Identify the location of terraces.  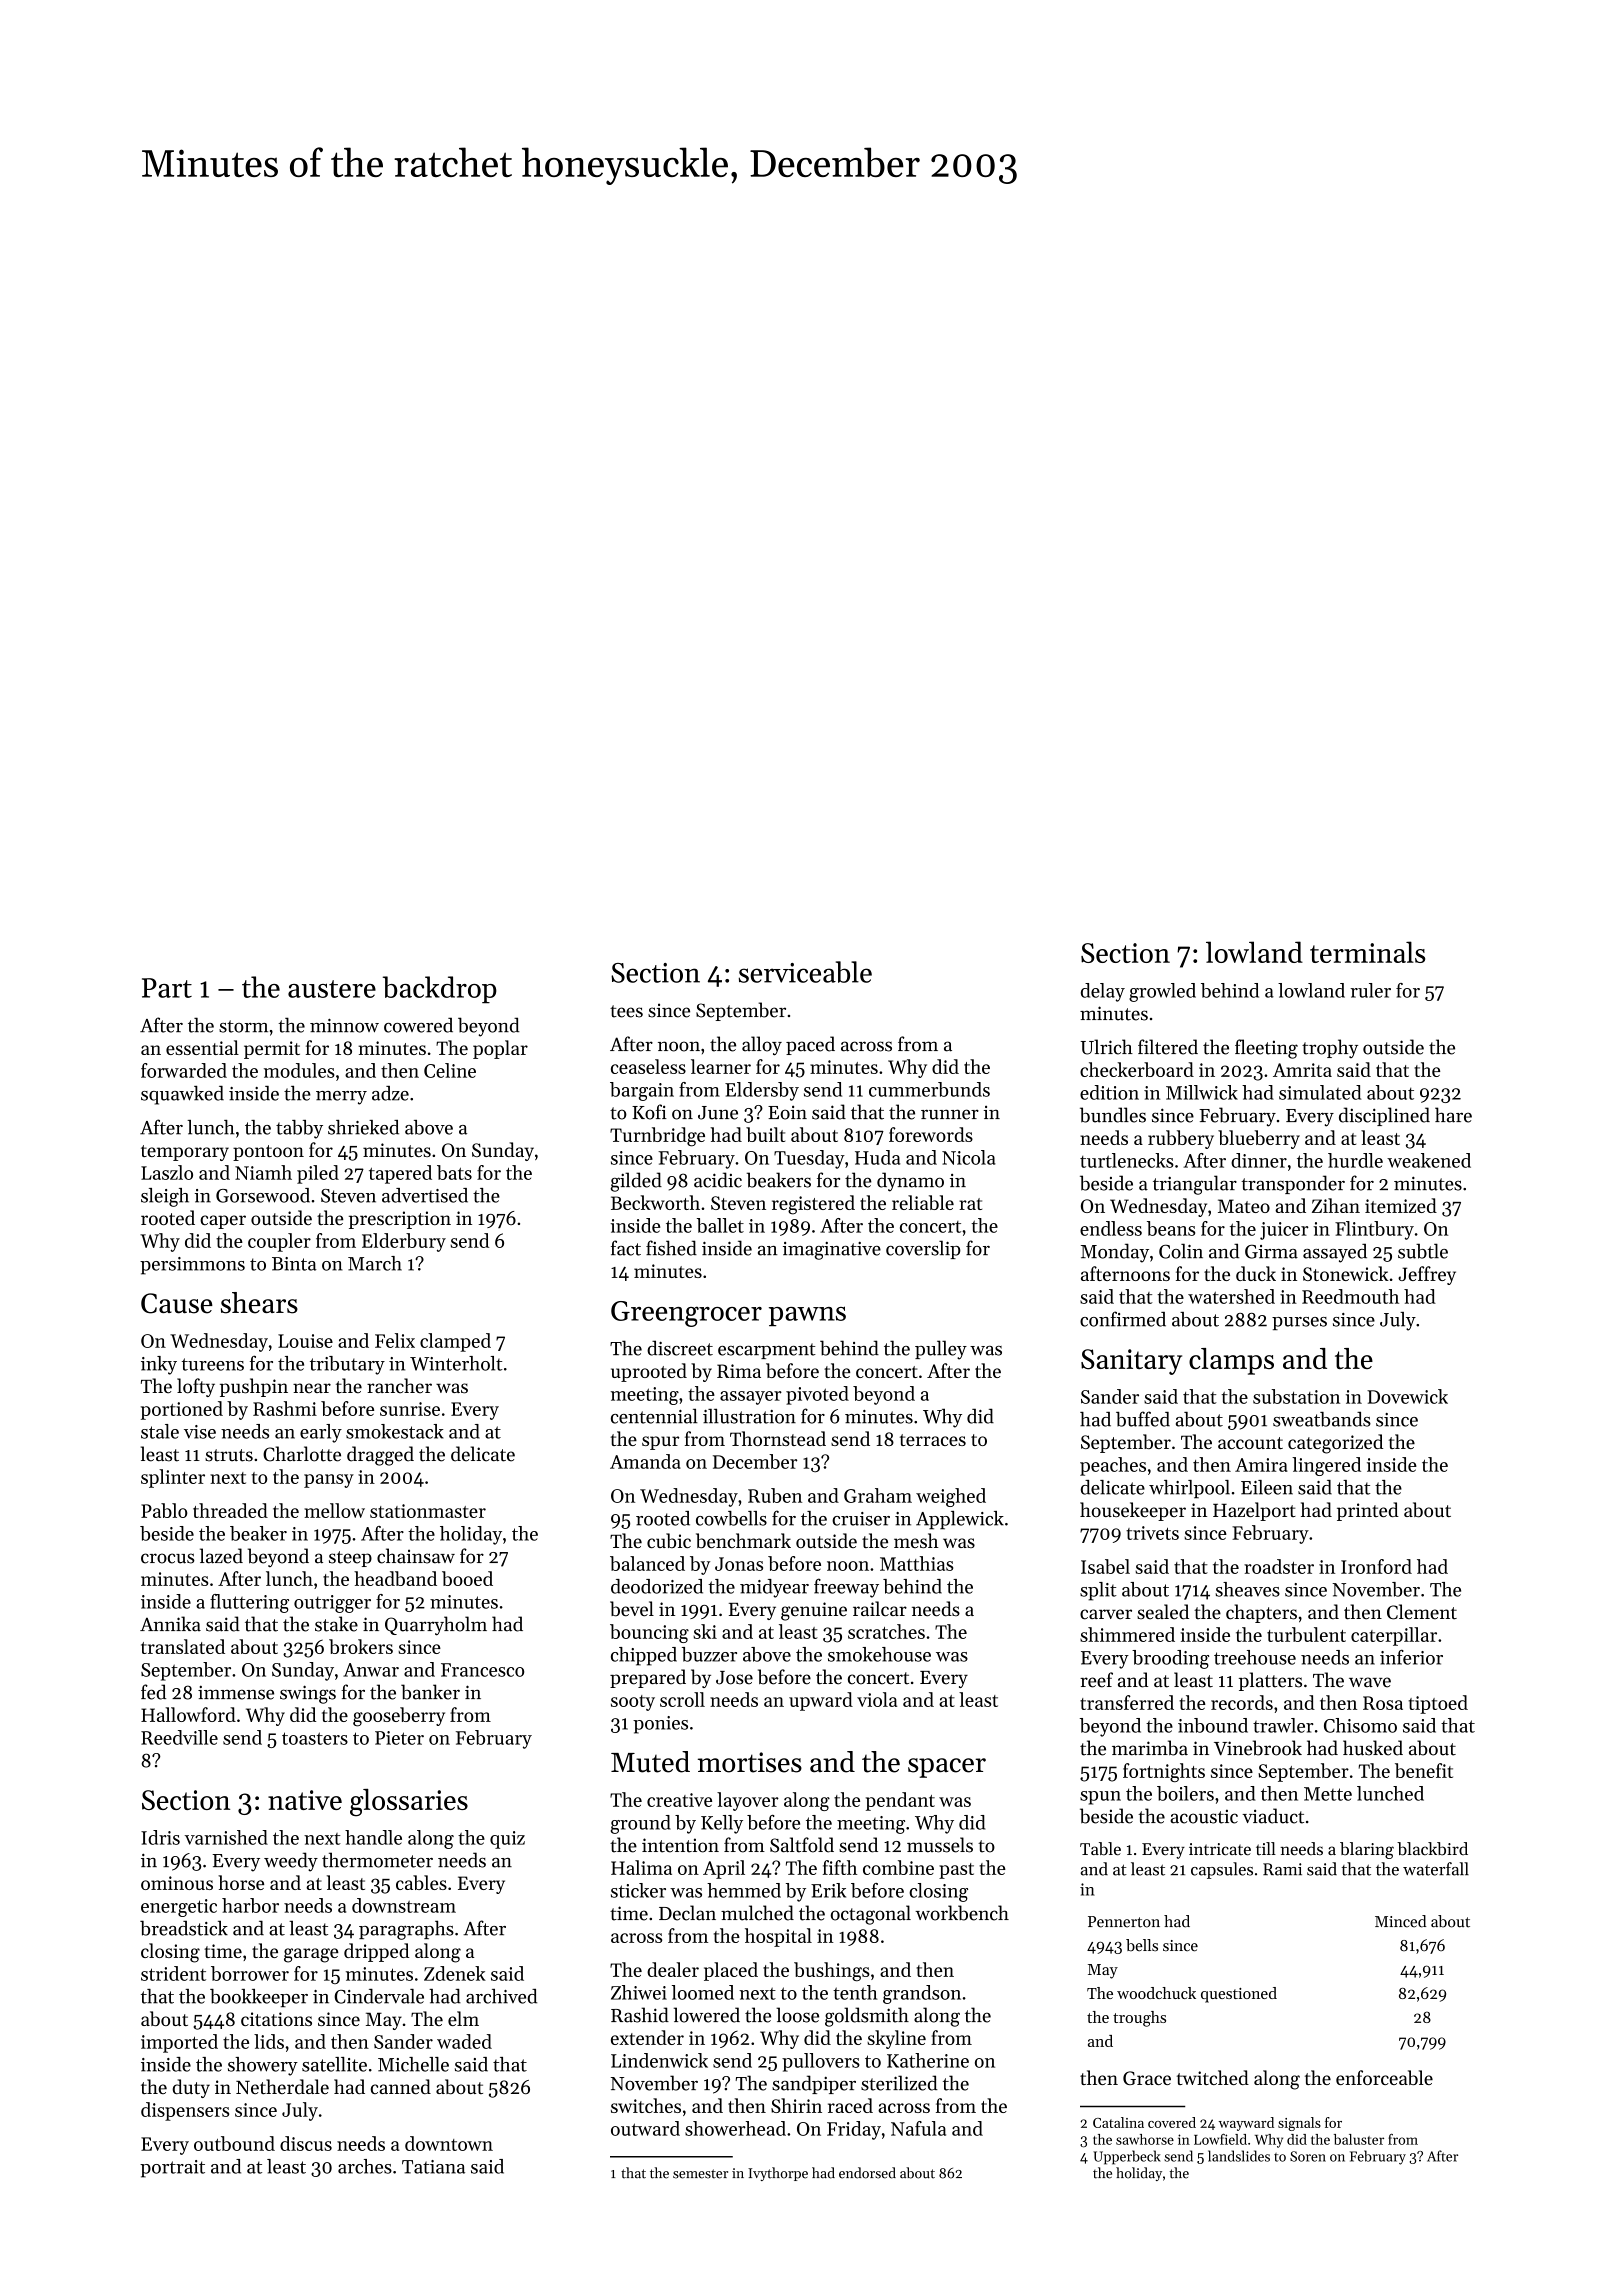
(933, 1440).
